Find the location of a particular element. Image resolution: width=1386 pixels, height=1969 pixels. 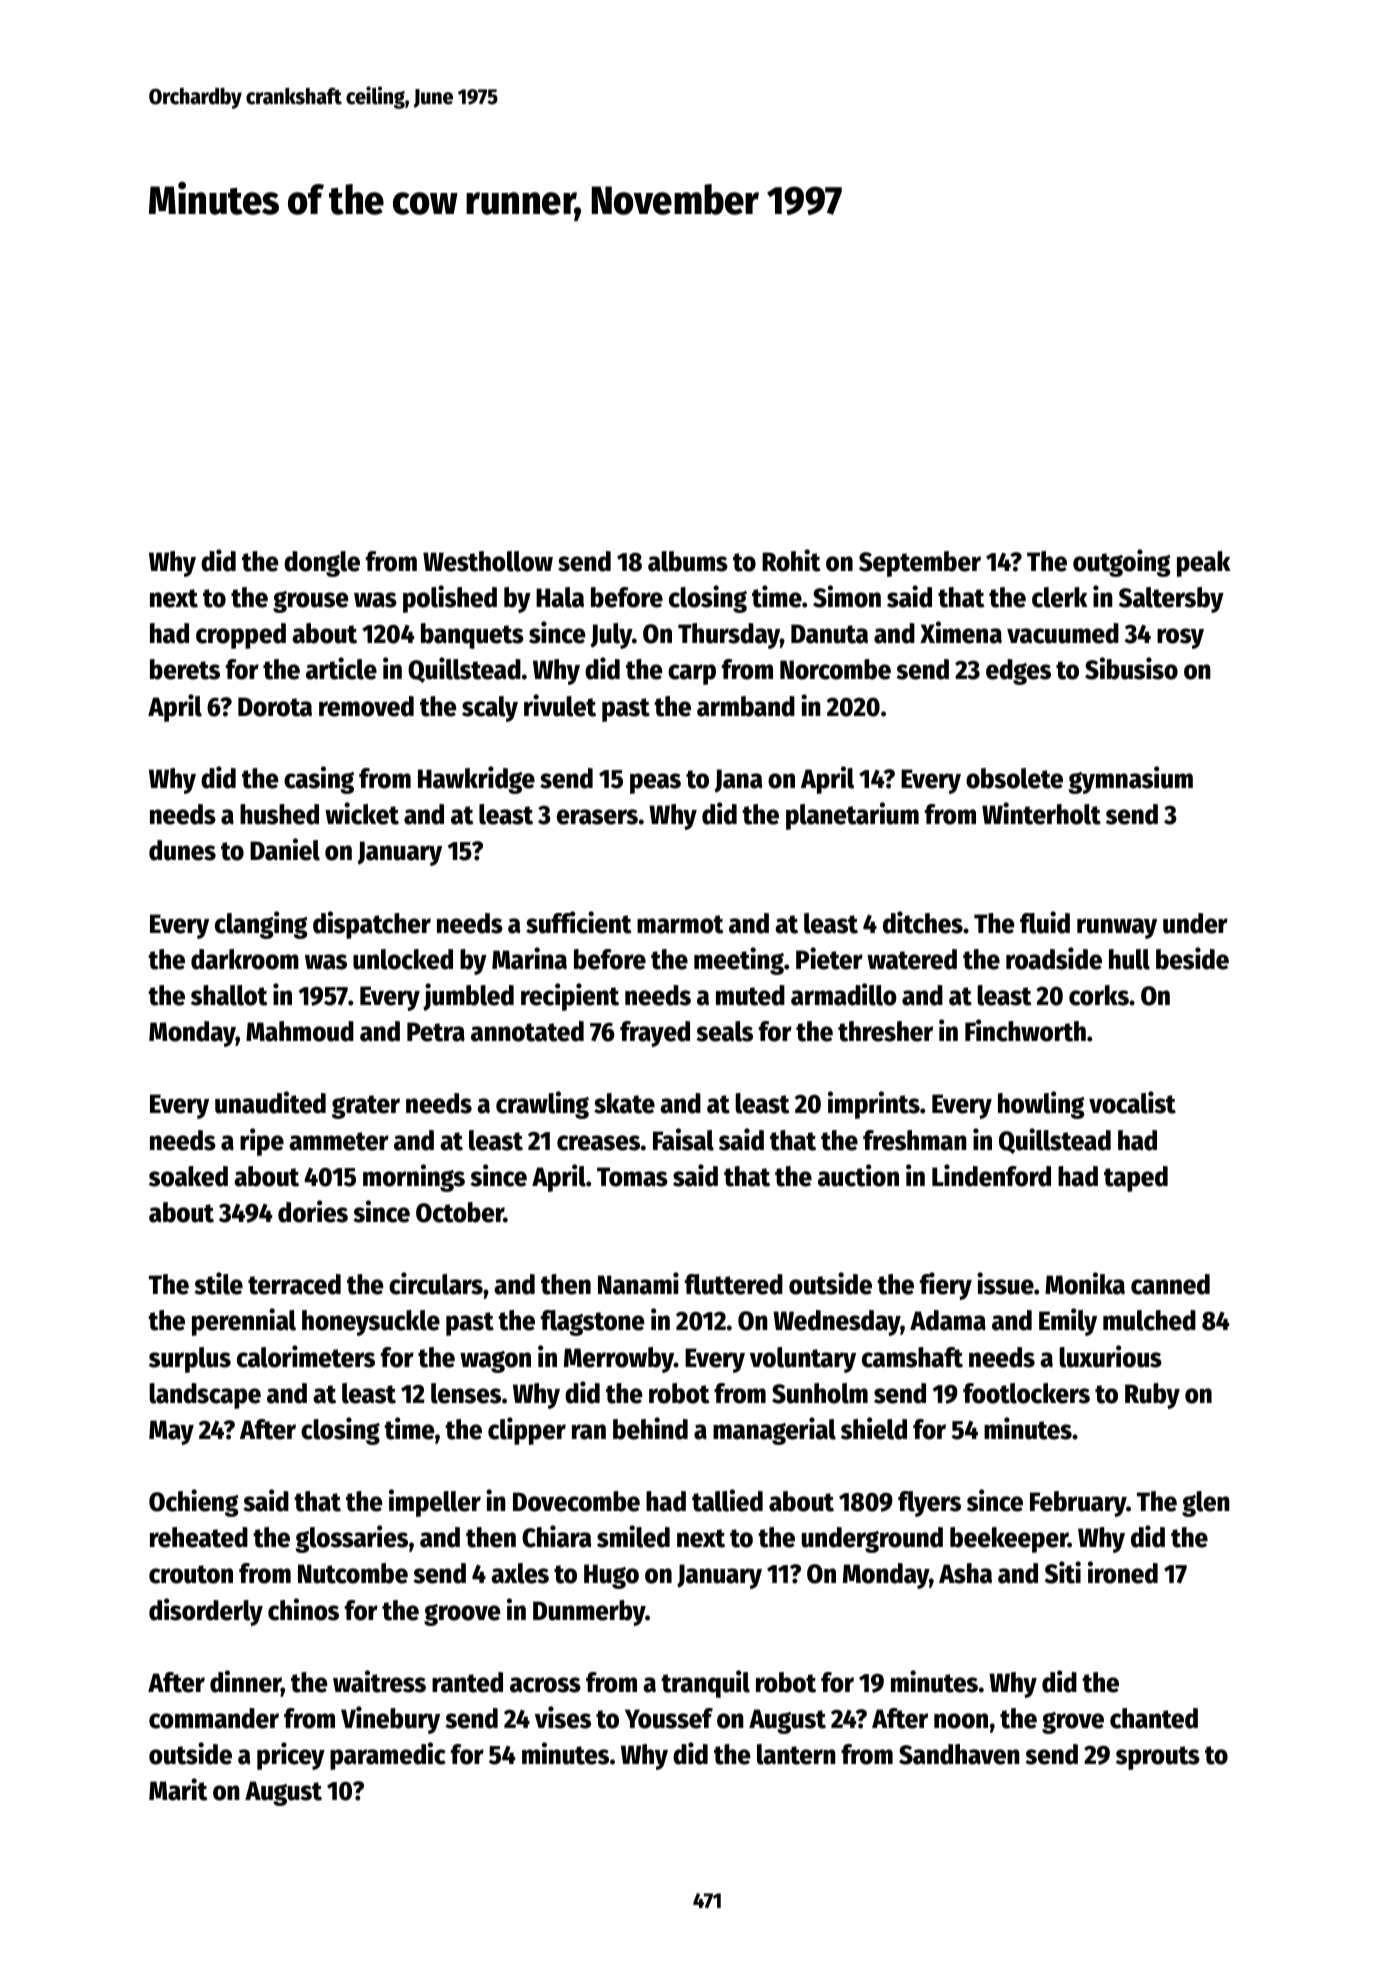

unlocked is located at coordinates (403, 959).
